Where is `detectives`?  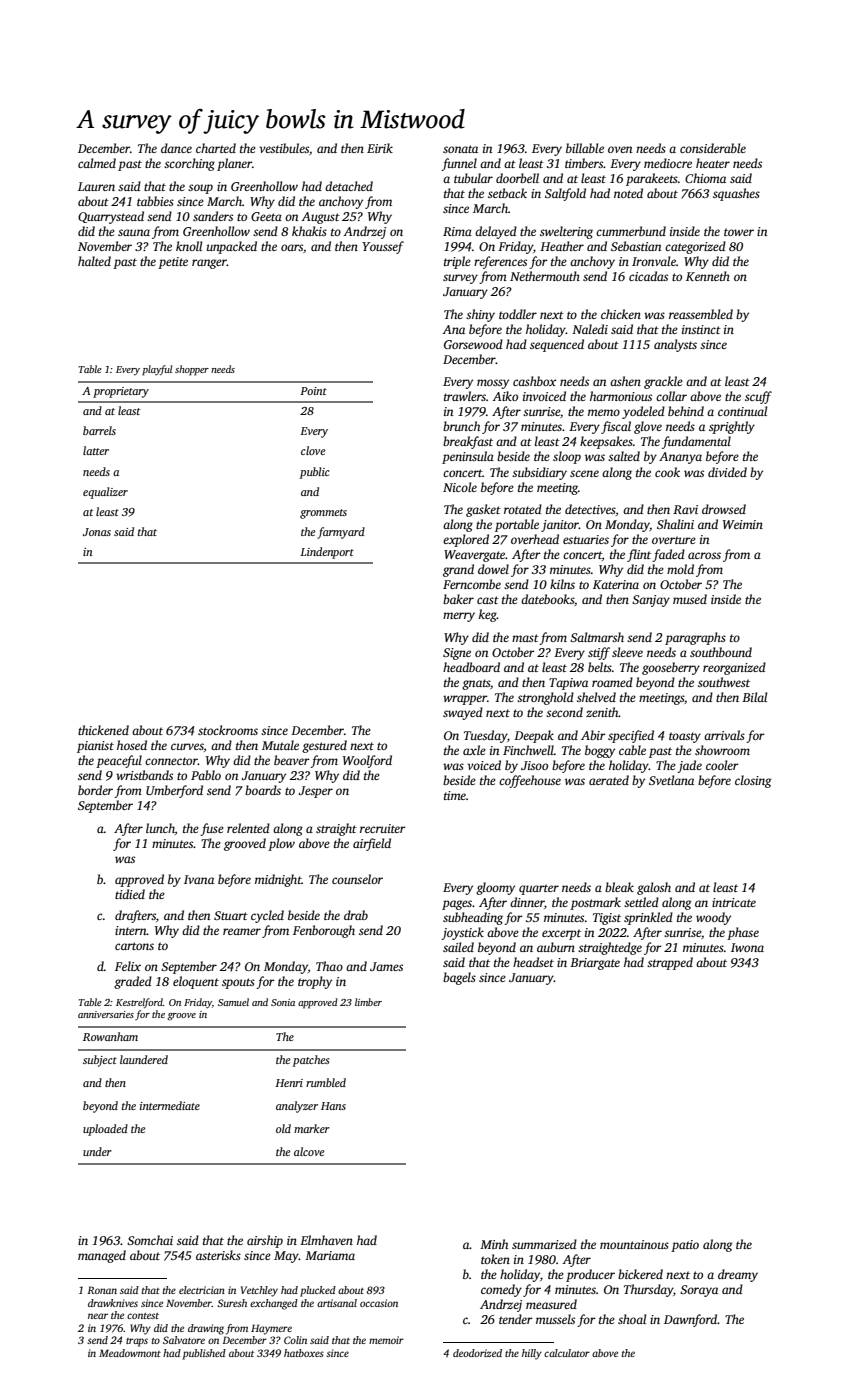
detectives is located at coordinates (590, 509).
